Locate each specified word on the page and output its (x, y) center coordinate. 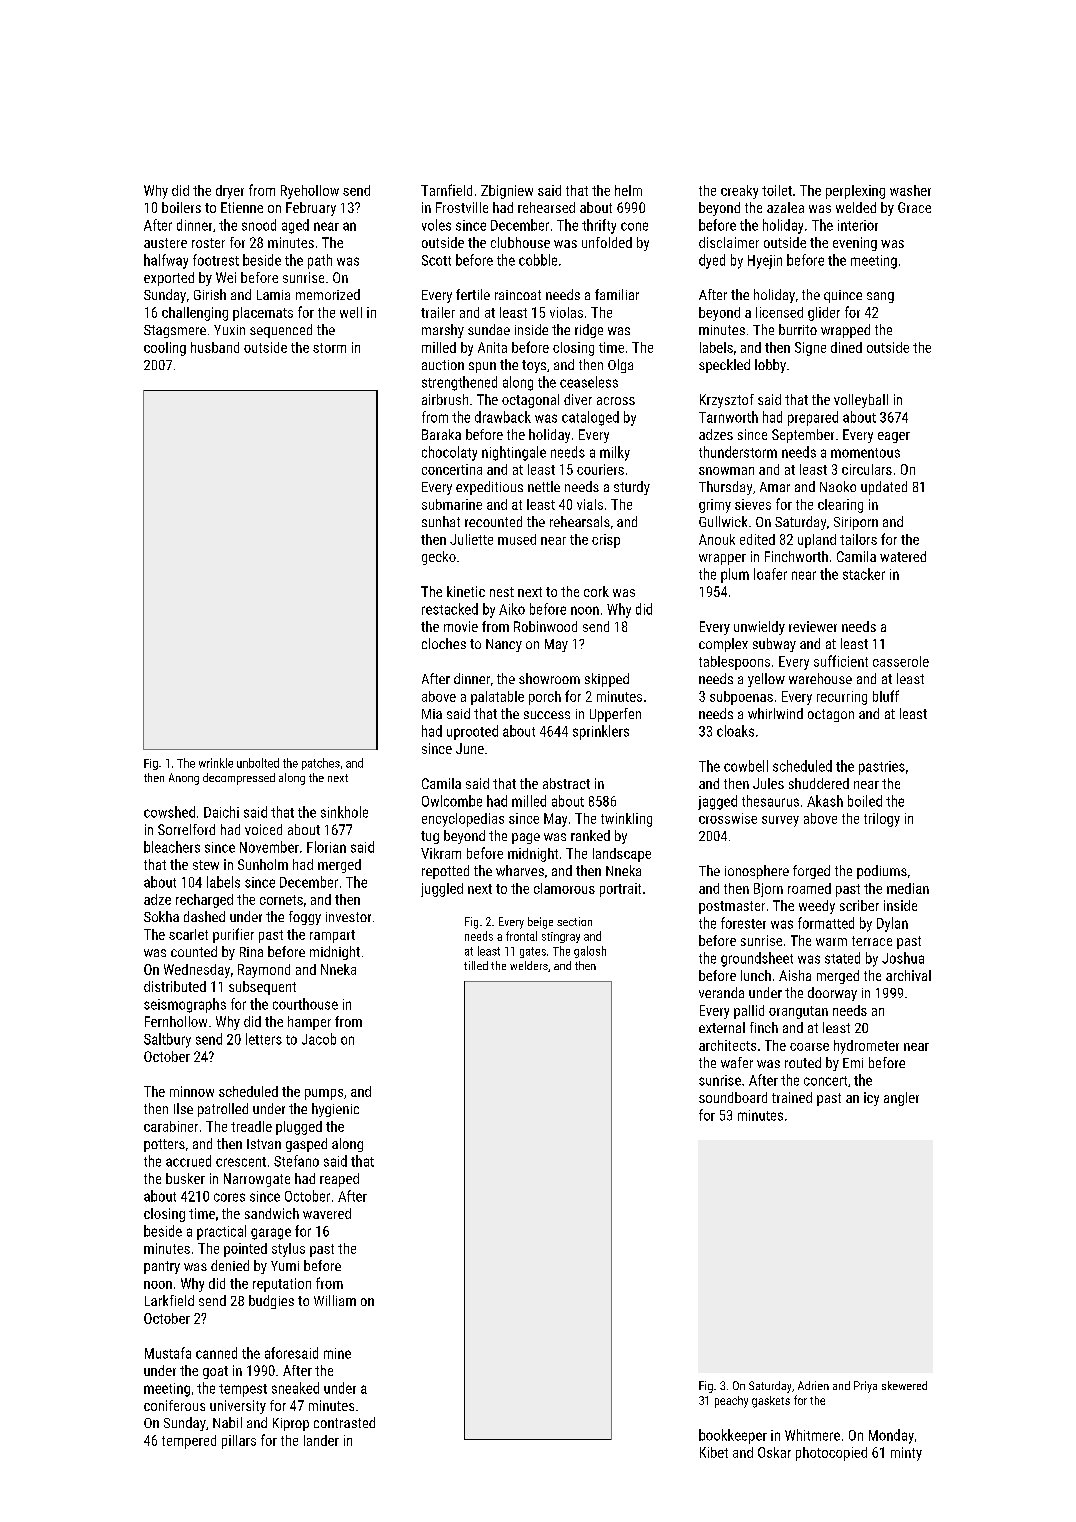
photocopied (831, 1454)
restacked (450, 609)
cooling (165, 349)
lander (321, 1440)
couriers (600, 469)
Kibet (714, 1452)
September (803, 436)
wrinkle (216, 763)
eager (894, 437)
